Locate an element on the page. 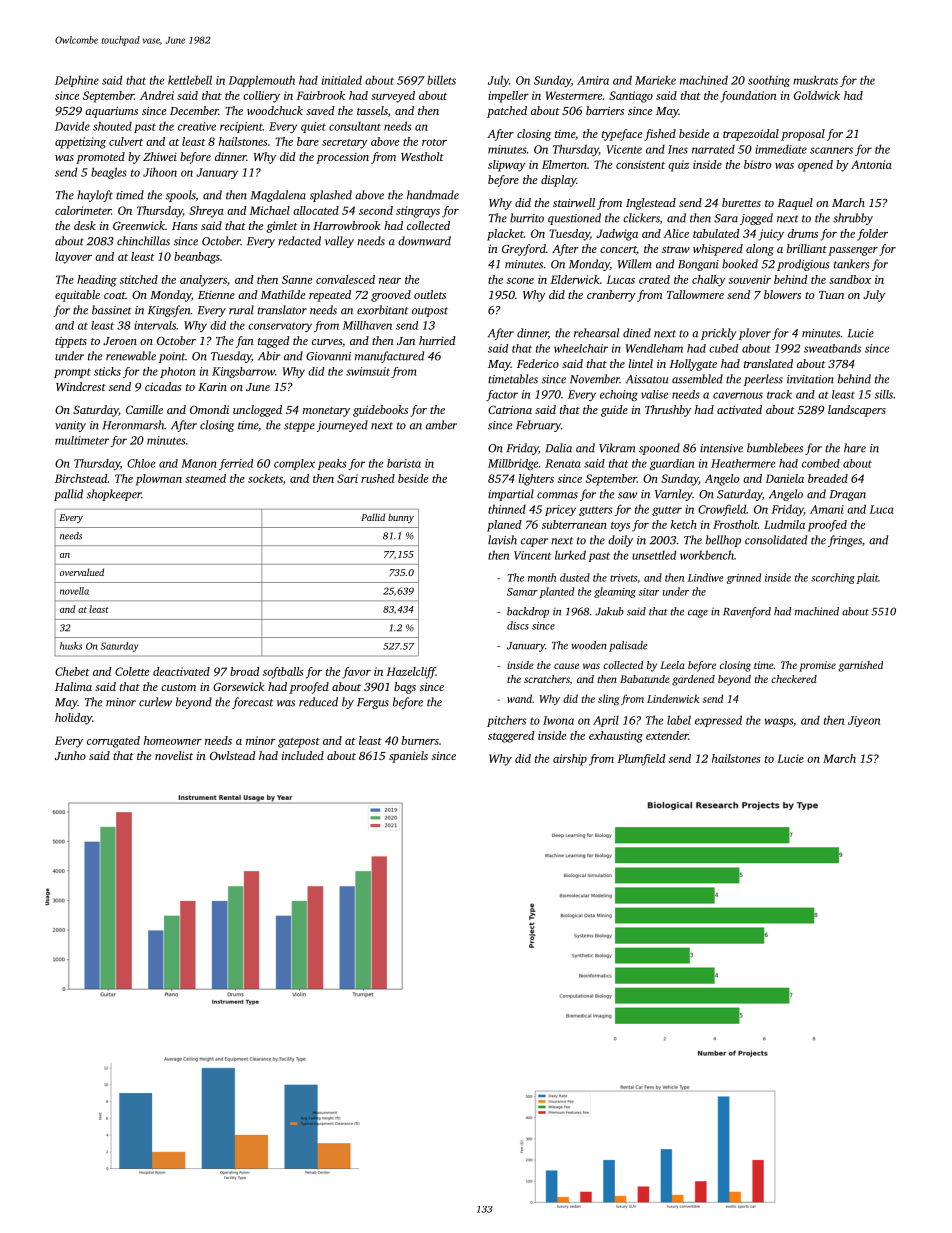 The image size is (952, 1233). journeyed is located at coordinates (342, 426).
